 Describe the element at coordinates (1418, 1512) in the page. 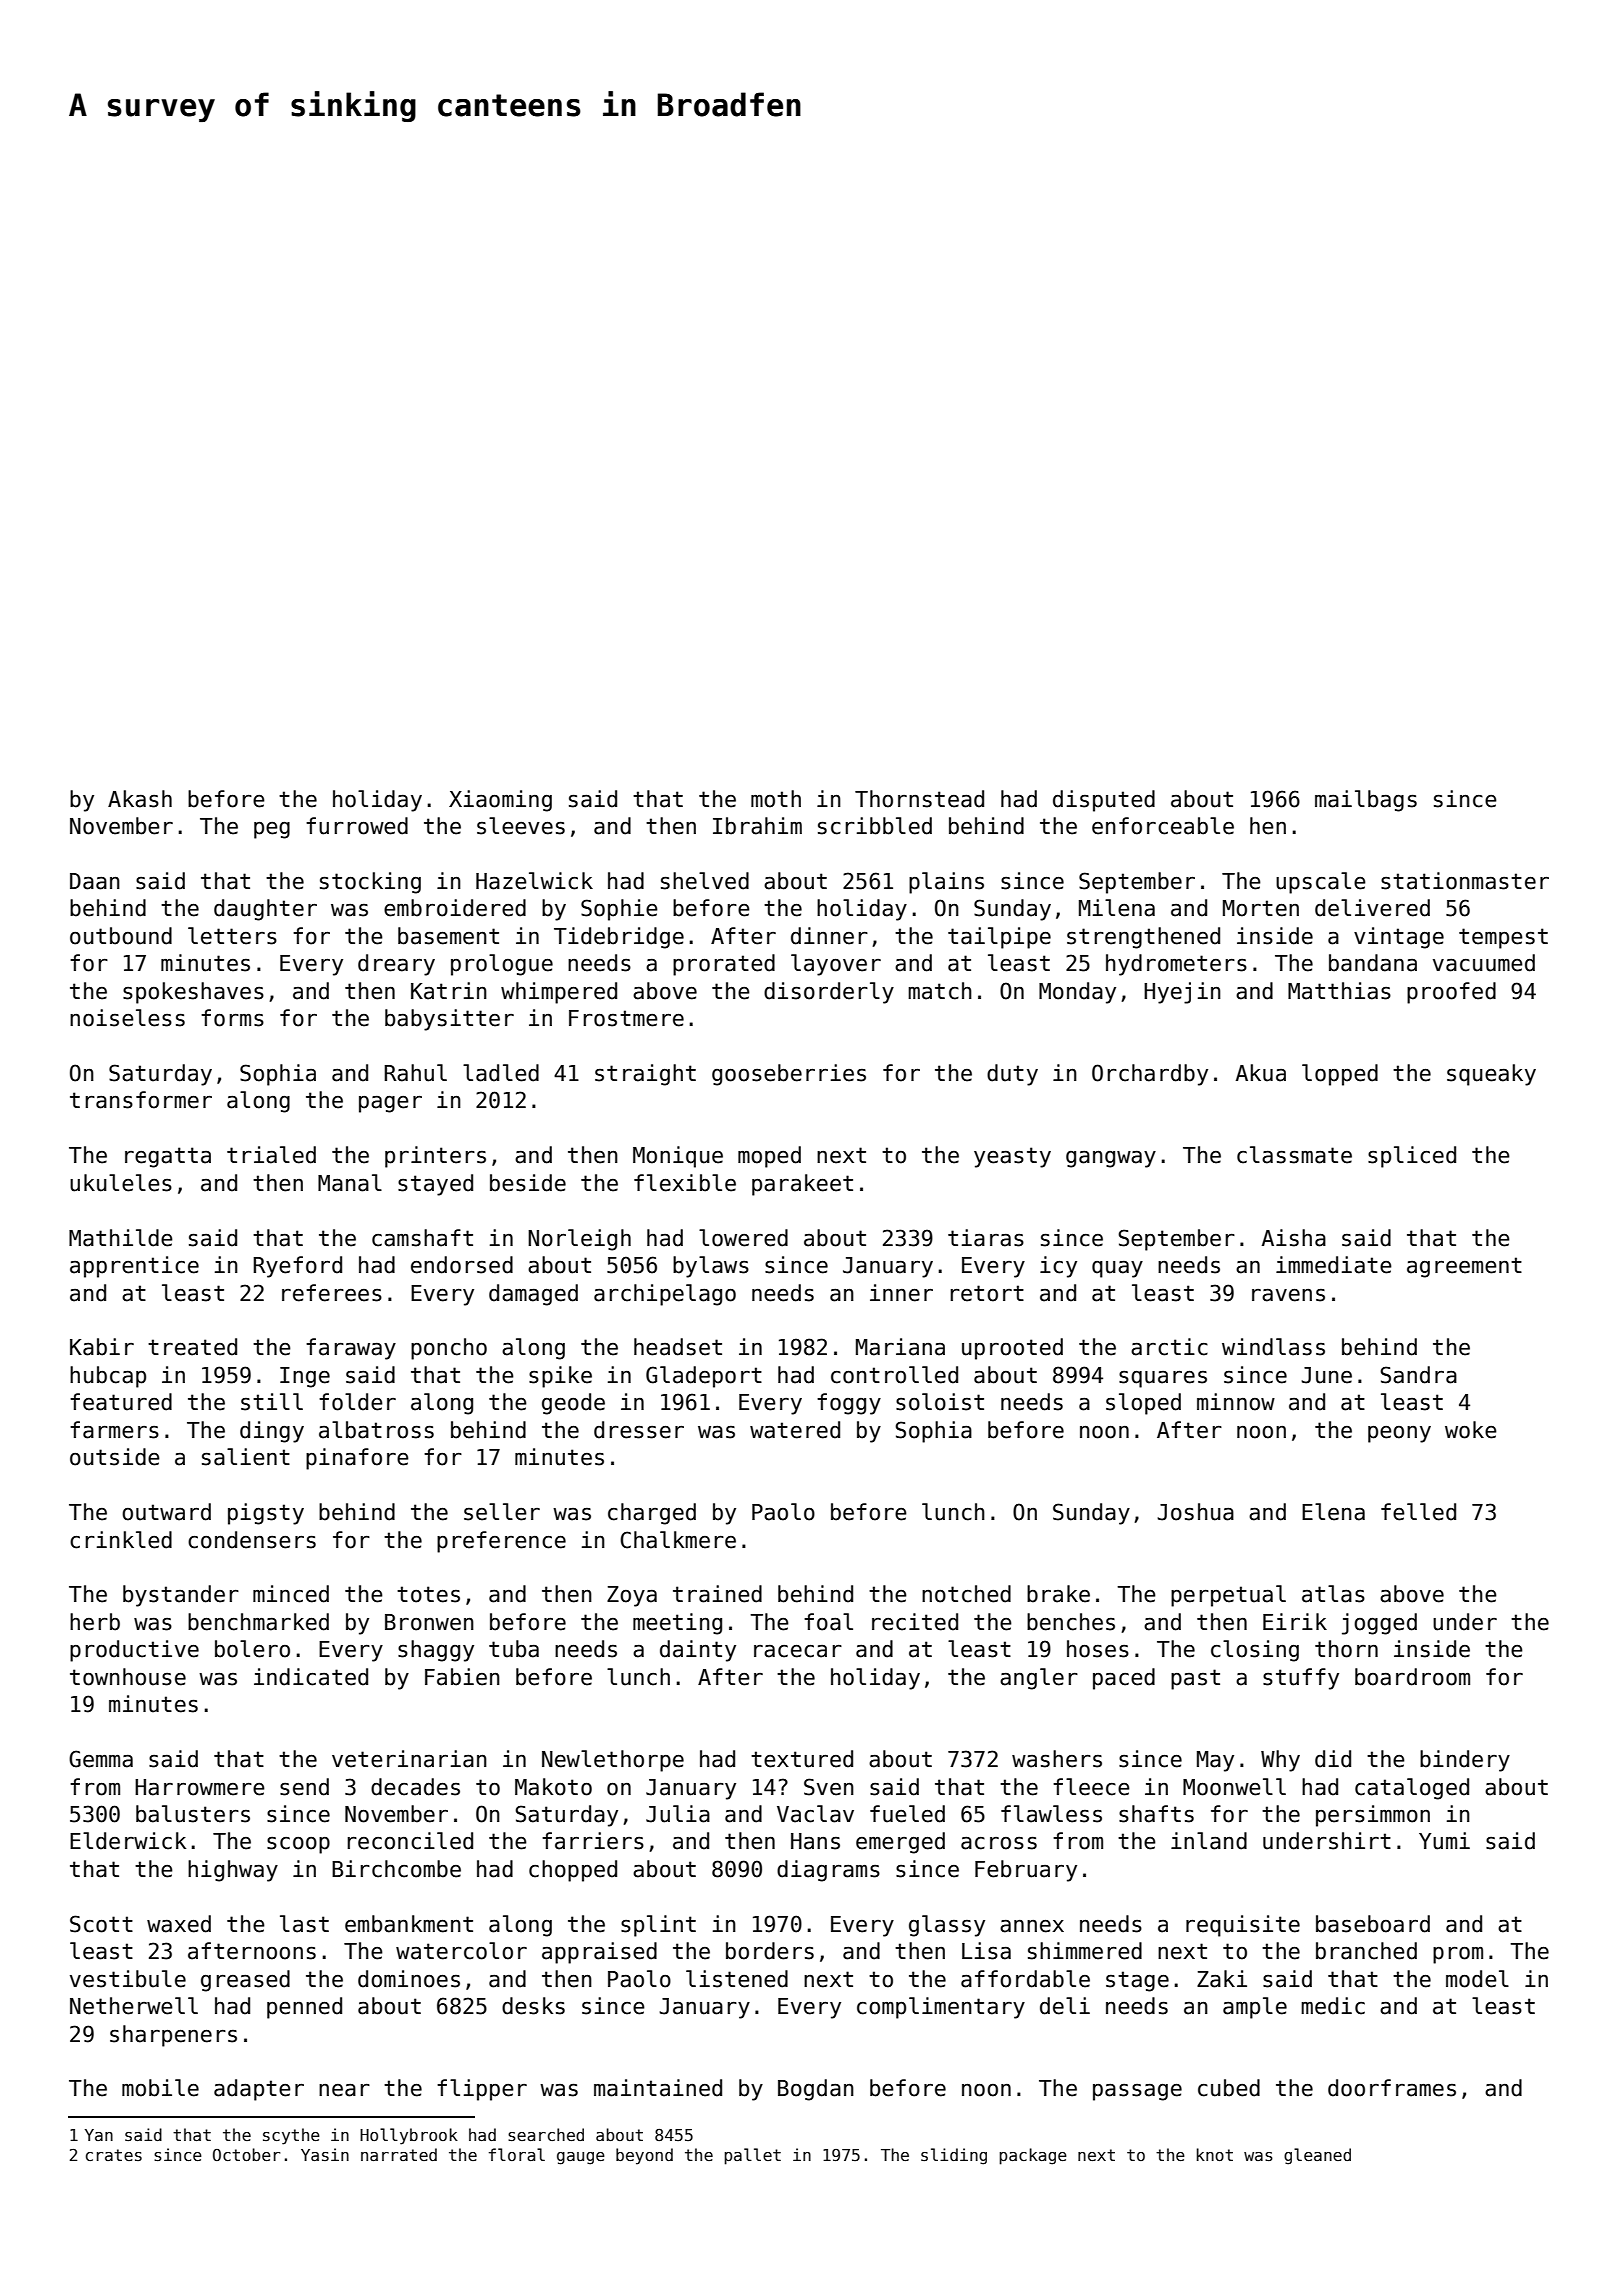

I see `felled` at that location.
